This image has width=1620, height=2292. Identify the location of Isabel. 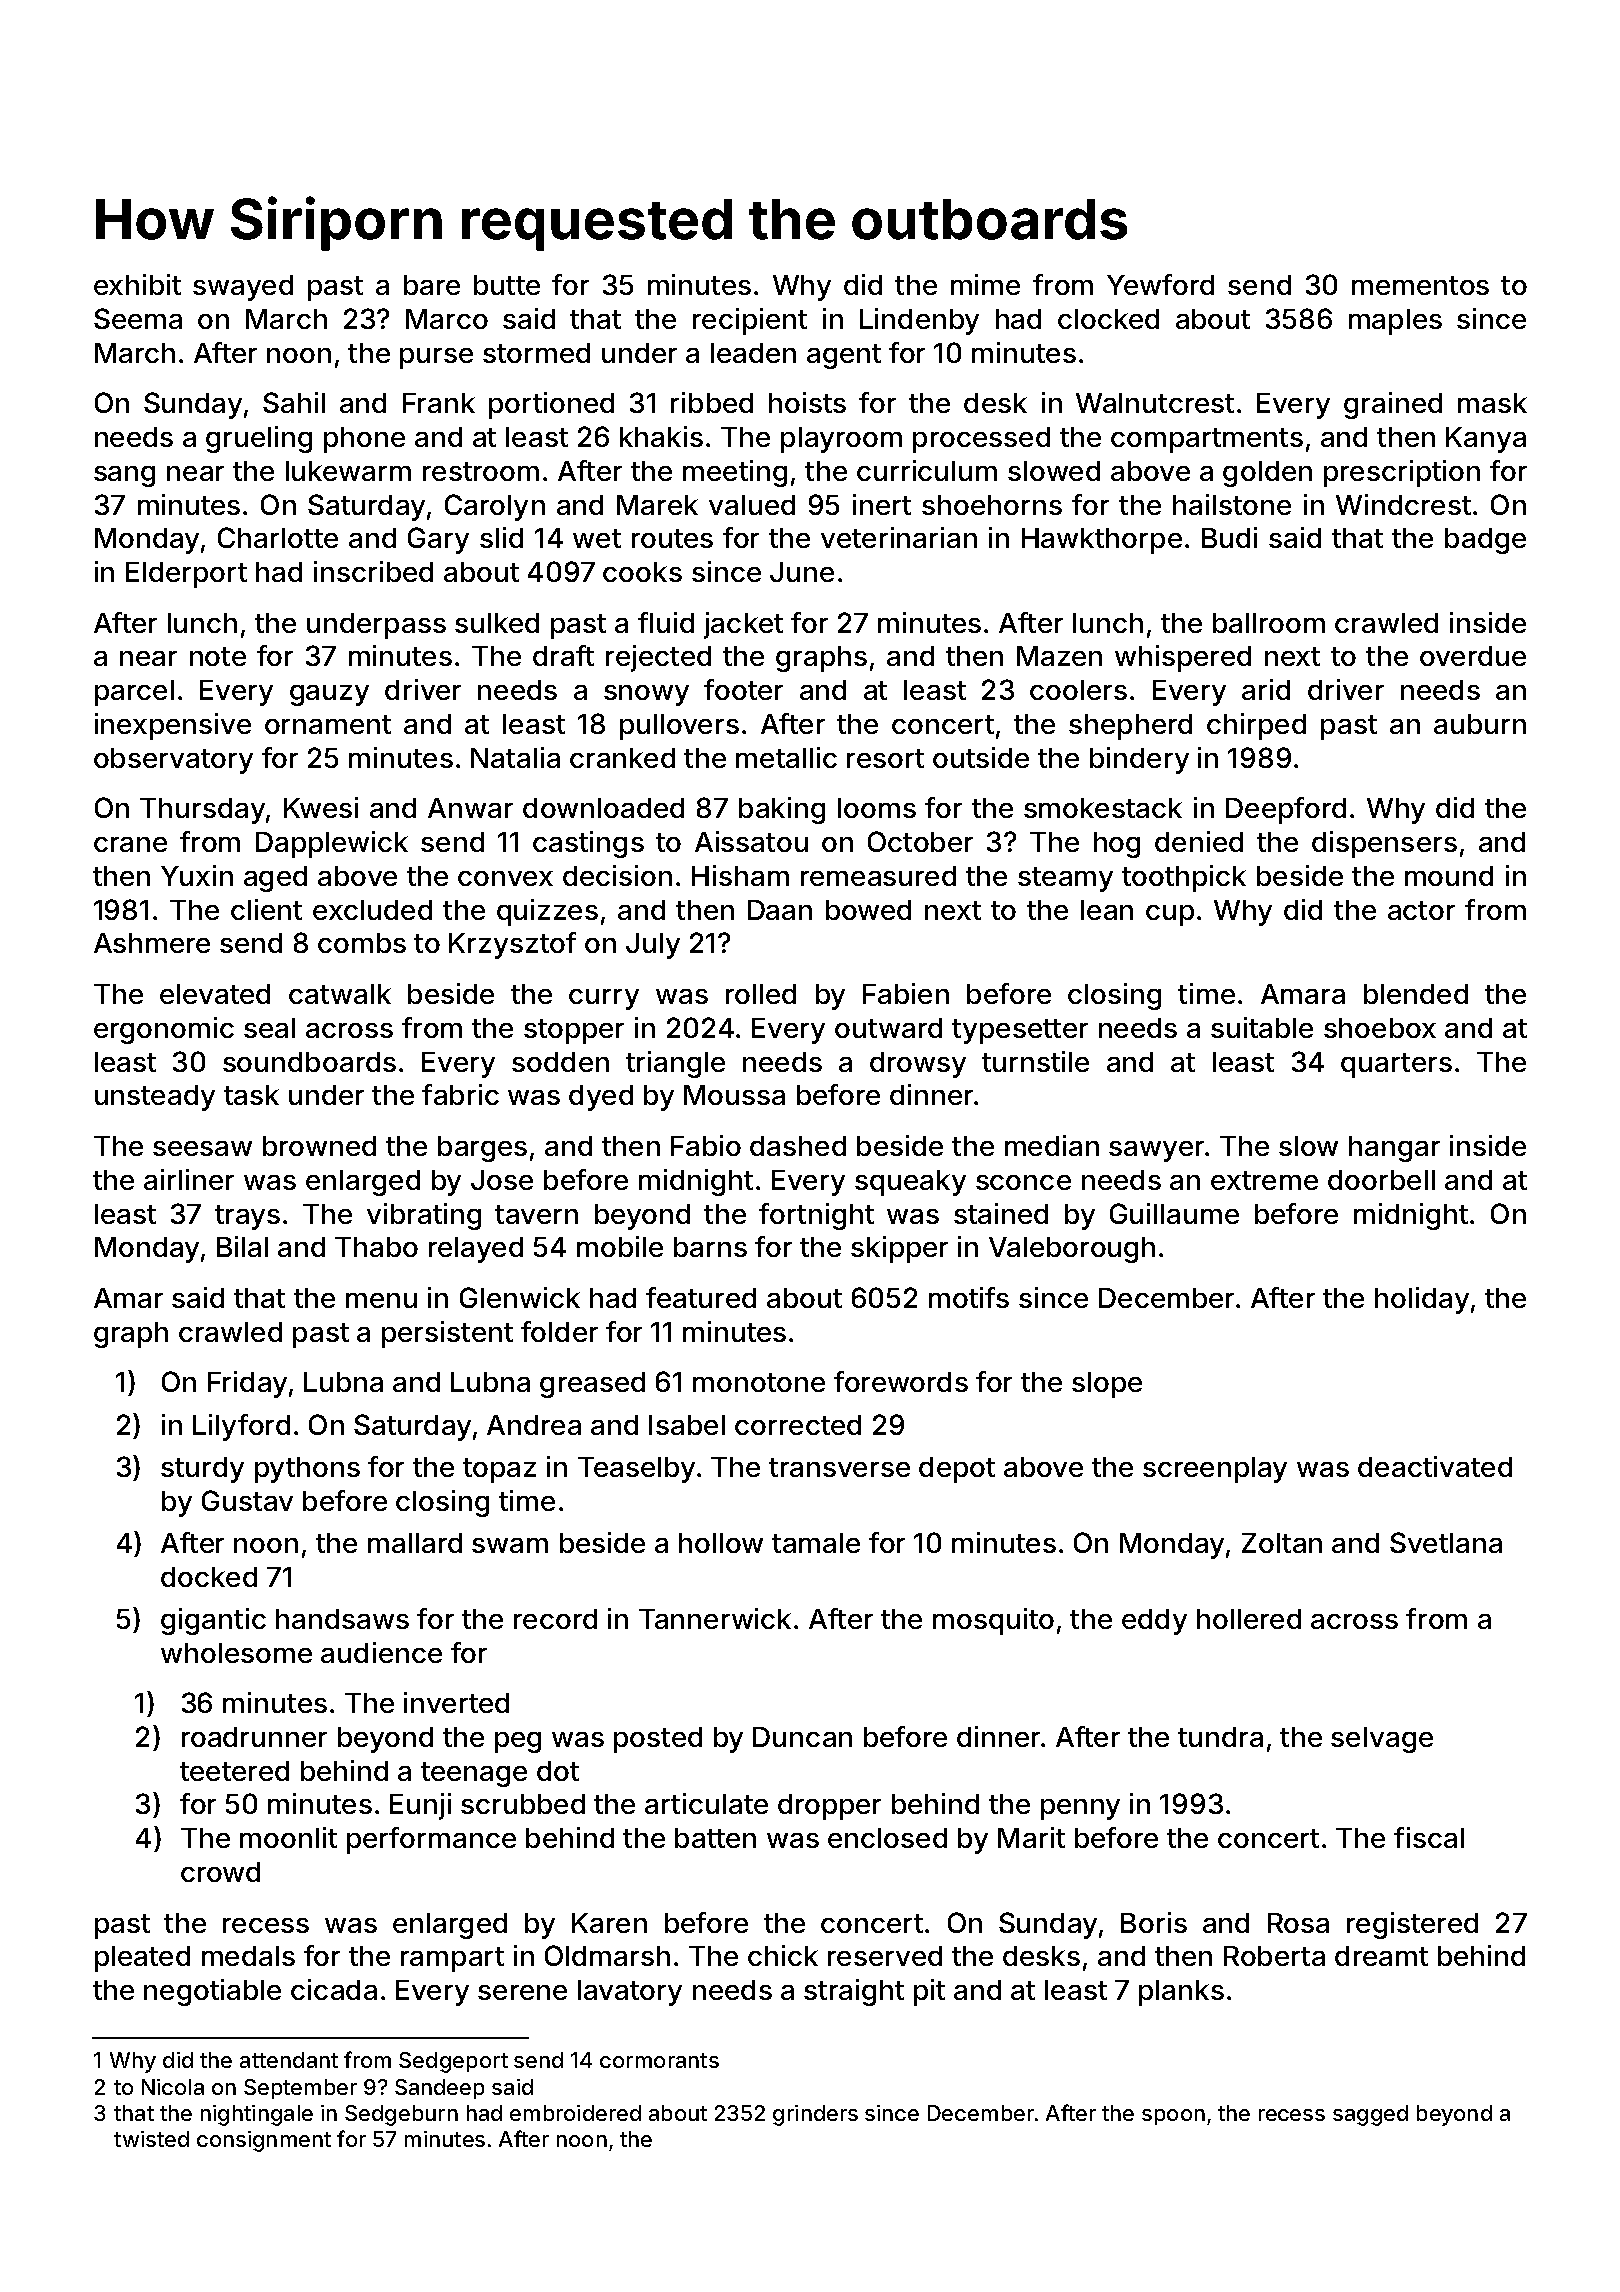
(687, 1425).
